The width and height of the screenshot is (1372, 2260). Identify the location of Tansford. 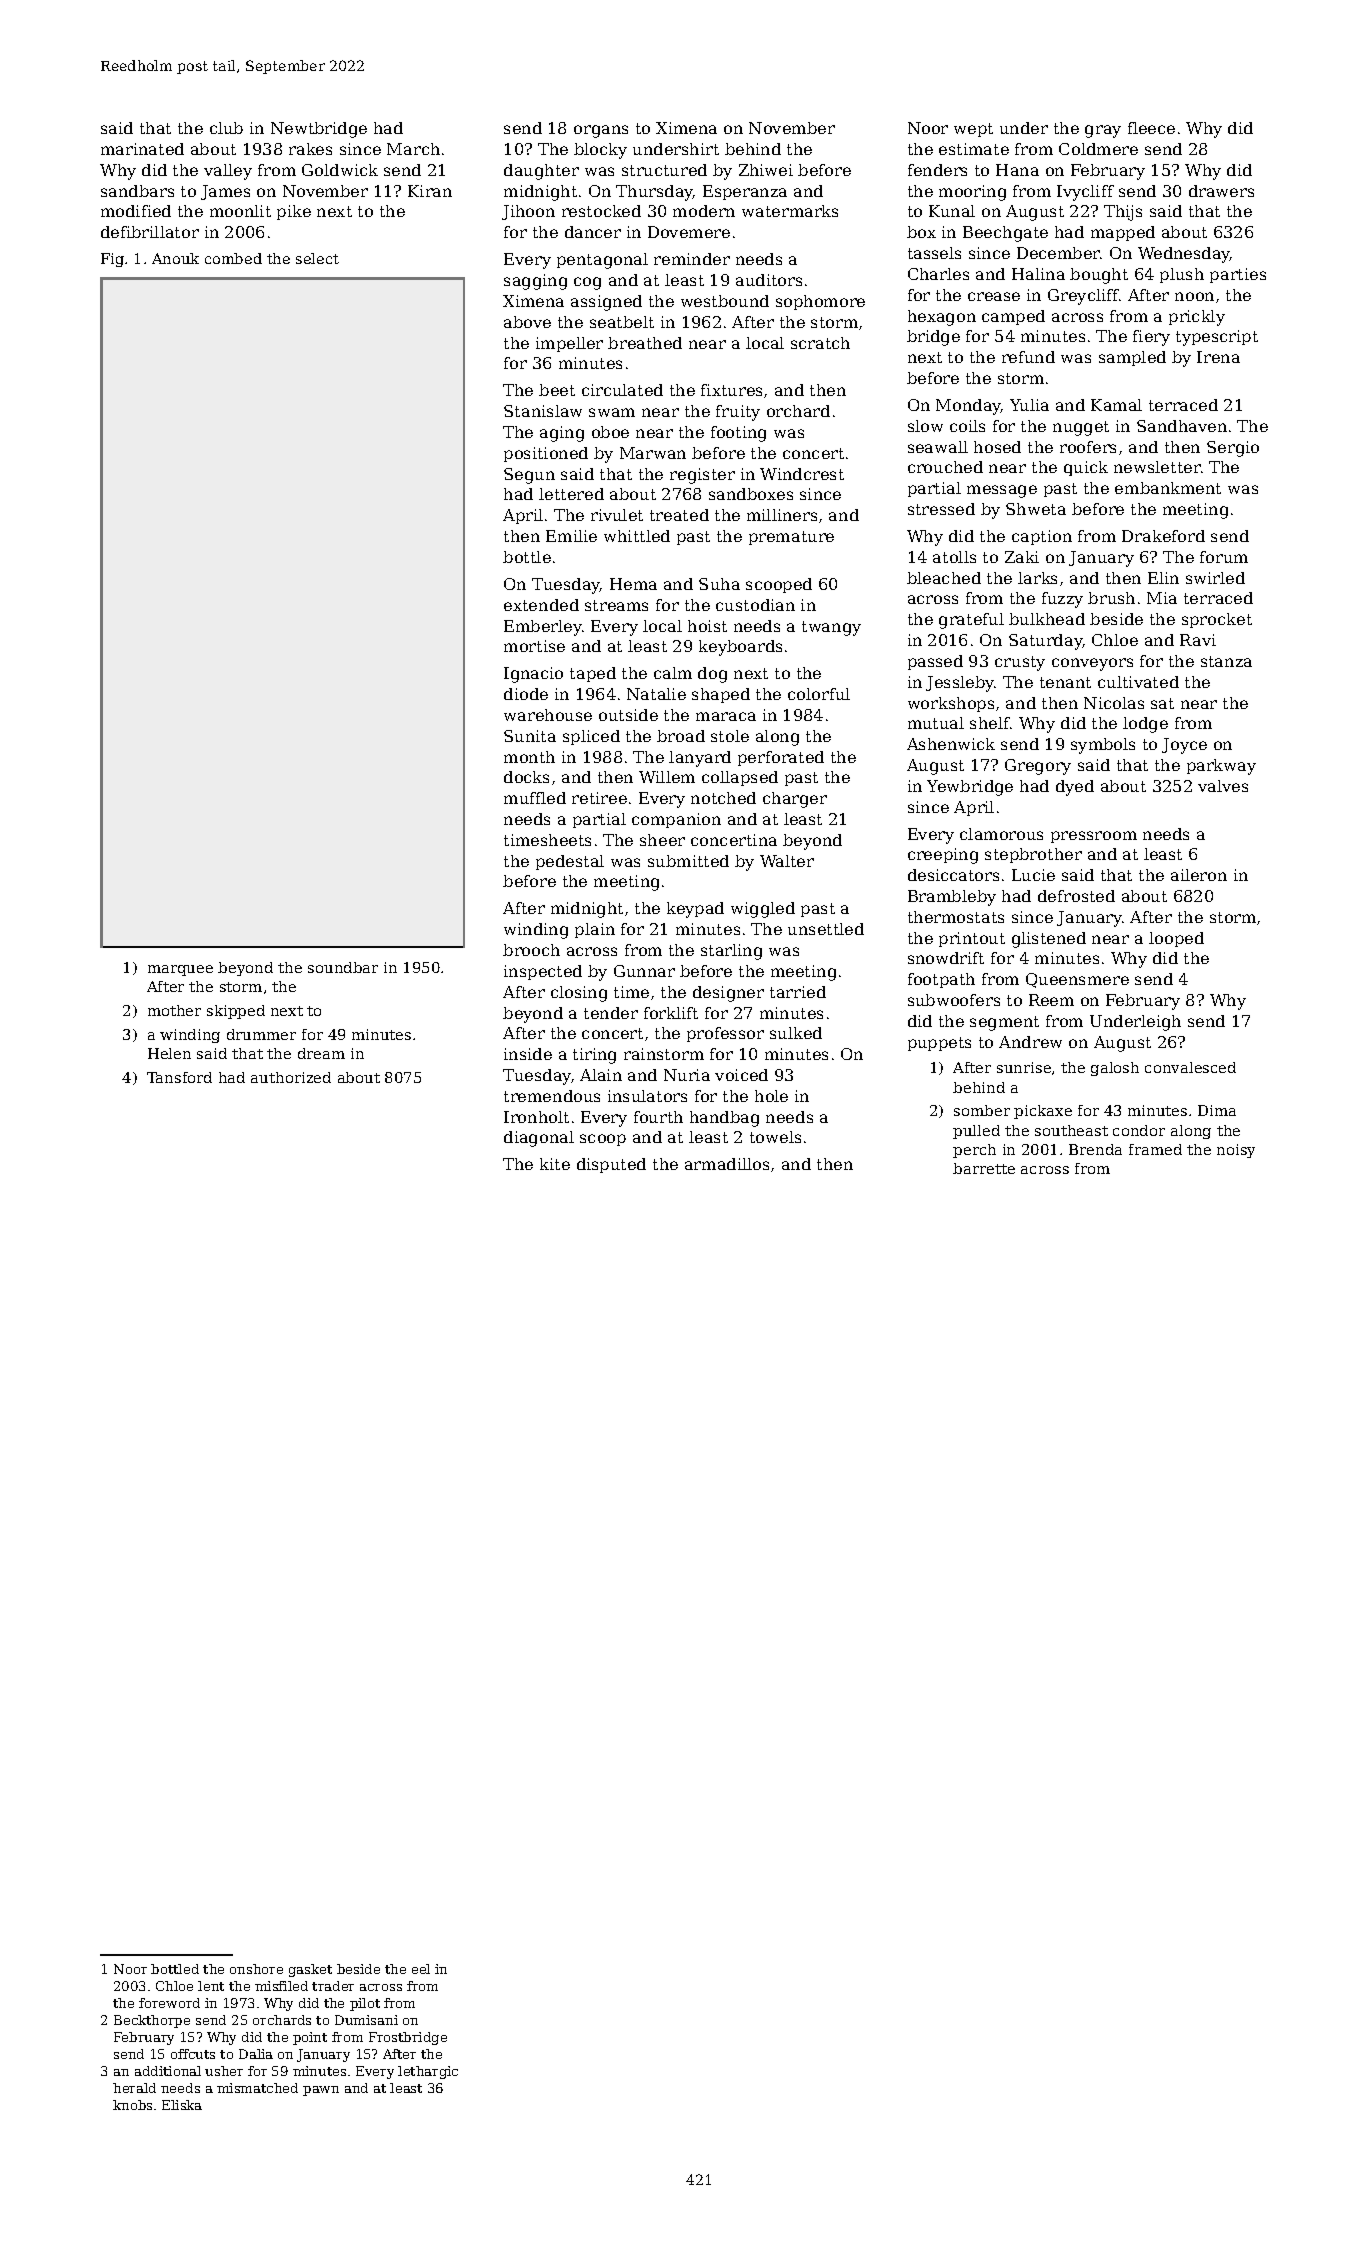
(179, 1077).
